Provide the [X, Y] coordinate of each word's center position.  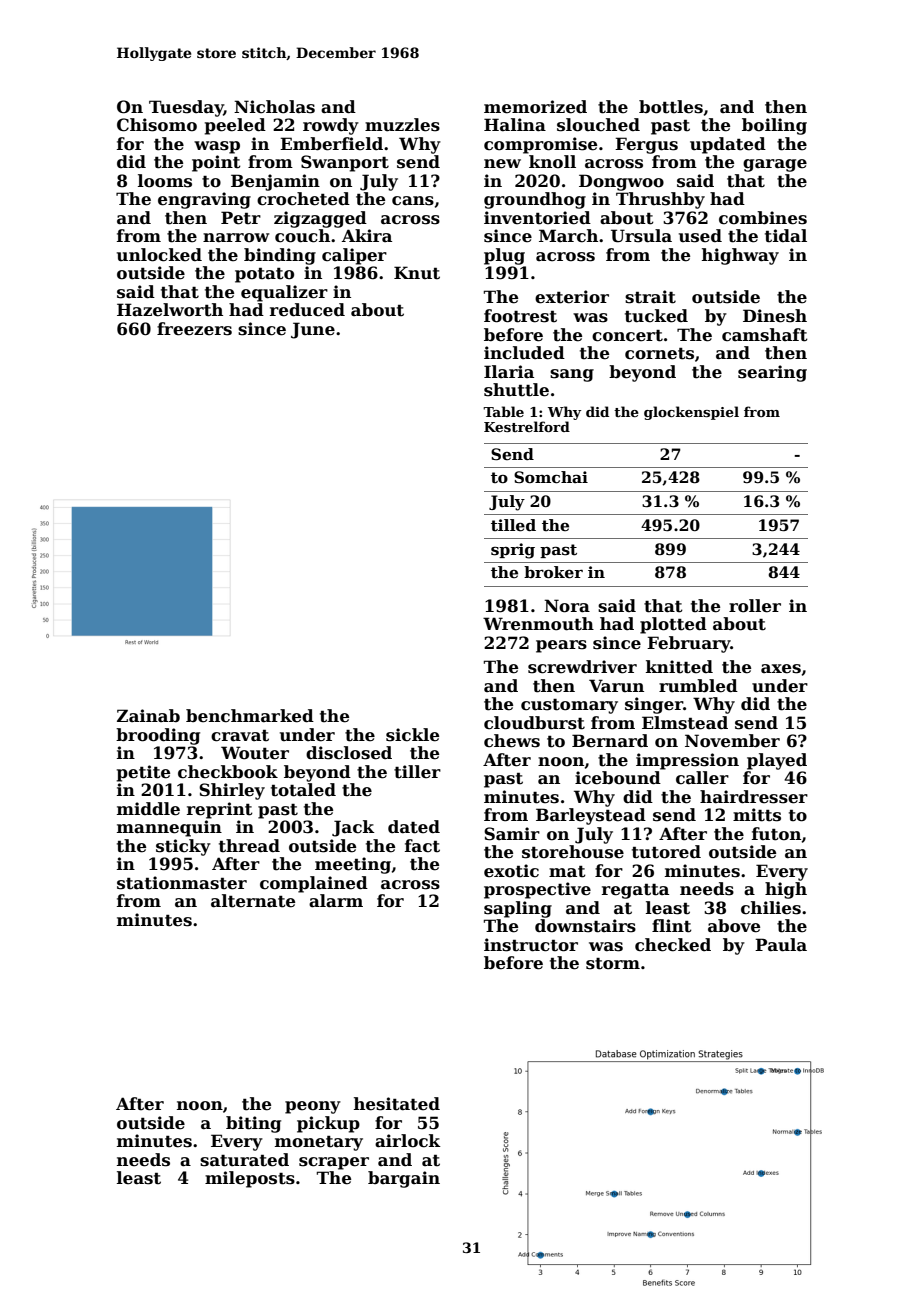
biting [253, 1124]
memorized [535, 107]
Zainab [148, 716]
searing [772, 373]
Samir [512, 834]
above [734, 926]
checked [673, 945]
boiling [774, 126]
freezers [194, 329]
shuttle [516, 390]
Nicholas [274, 107]
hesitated [397, 1104]
